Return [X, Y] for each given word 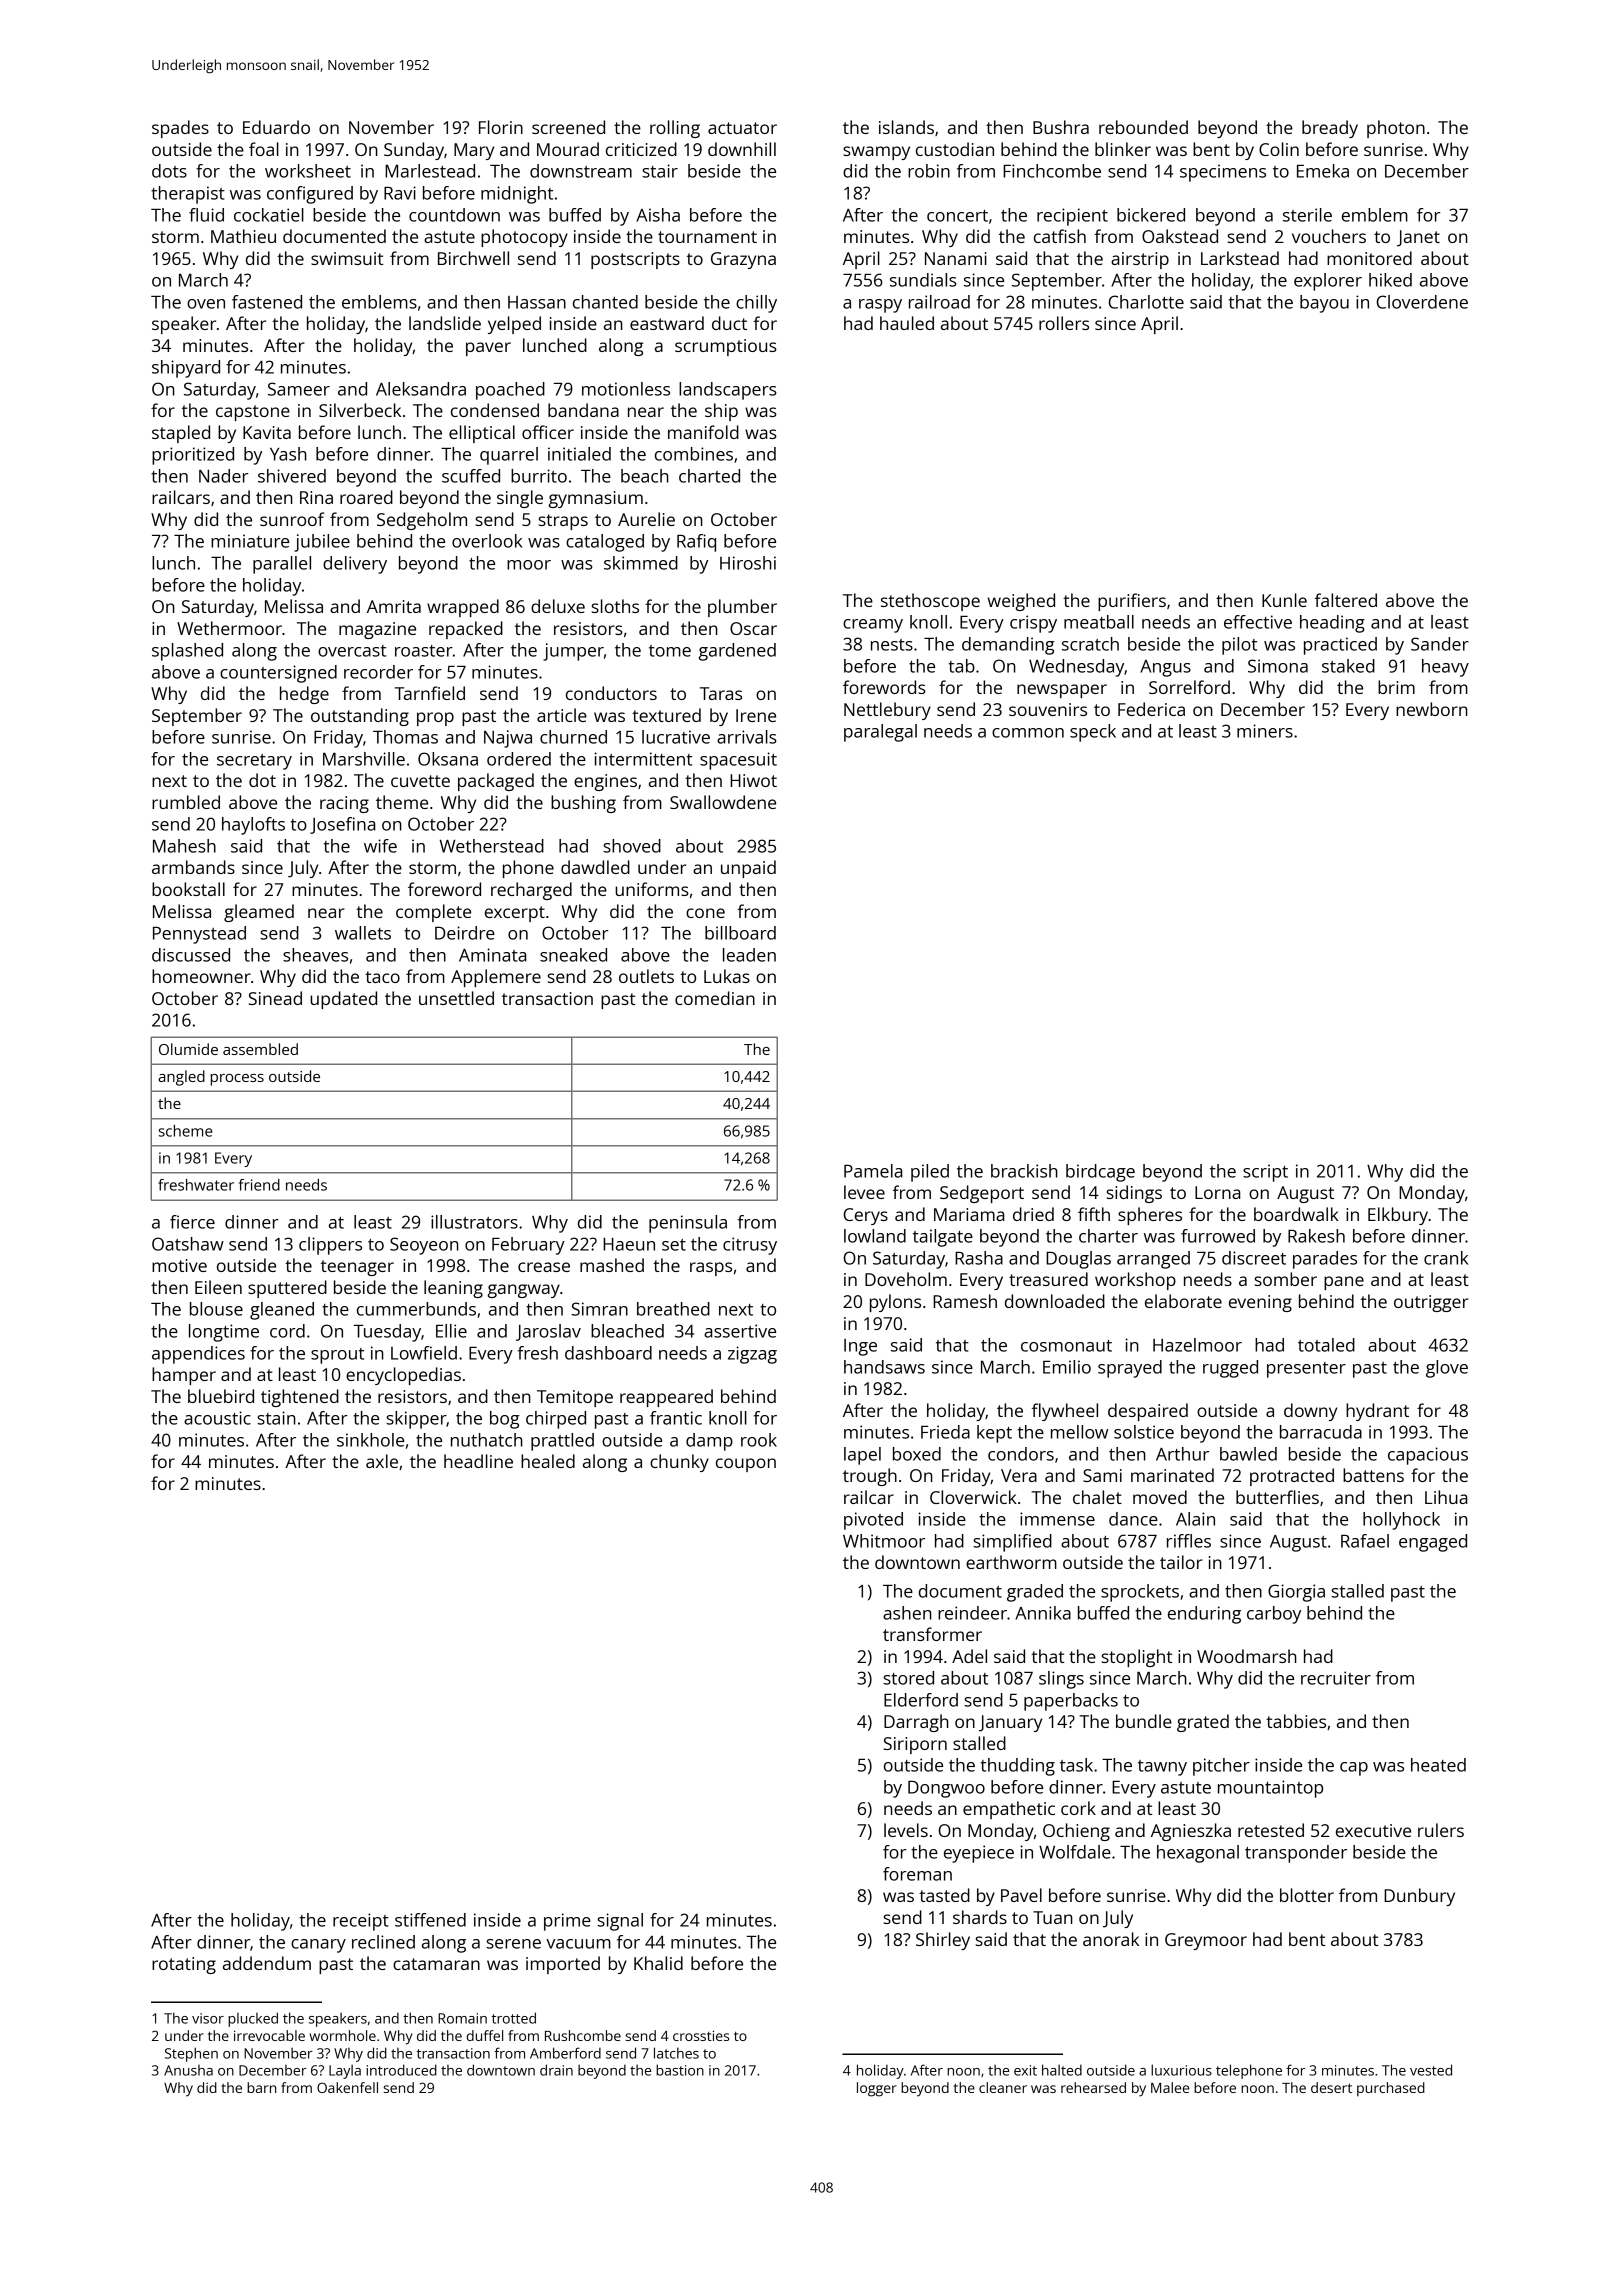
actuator [742, 128]
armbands [193, 867]
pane [1344, 1283]
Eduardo [276, 127]
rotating [184, 1965]
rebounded [1143, 127]
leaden [749, 955]
